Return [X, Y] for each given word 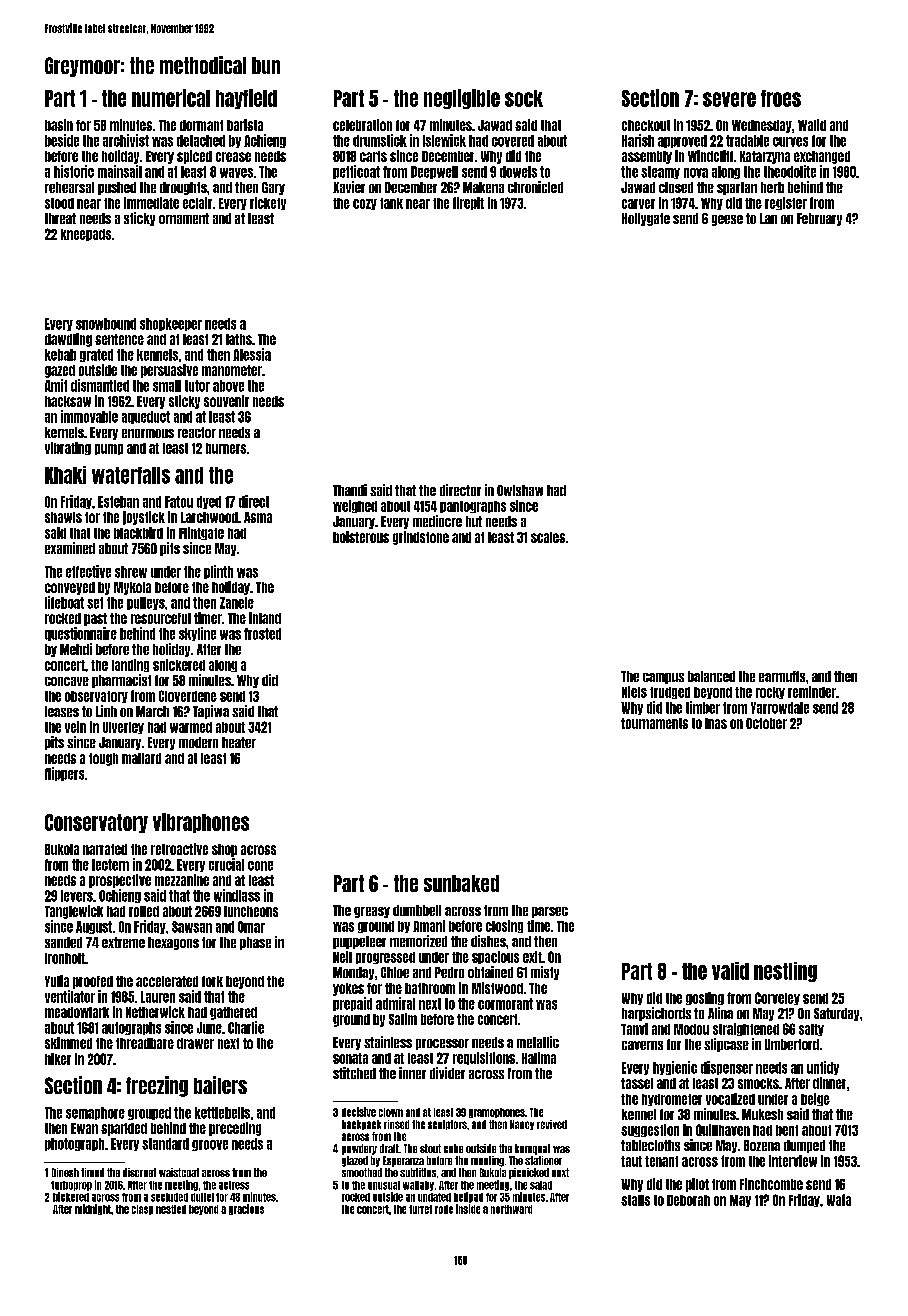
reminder [812, 692]
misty [545, 973]
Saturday [836, 1014]
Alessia [252, 354]
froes [781, 98]
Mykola [132, 588]
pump [109, 449]
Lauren [158, 997]
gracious [246, 1209]
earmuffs [782, 676]
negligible [462, 99]
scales [548, 537]
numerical [171, 98]
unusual [384, 1185]
